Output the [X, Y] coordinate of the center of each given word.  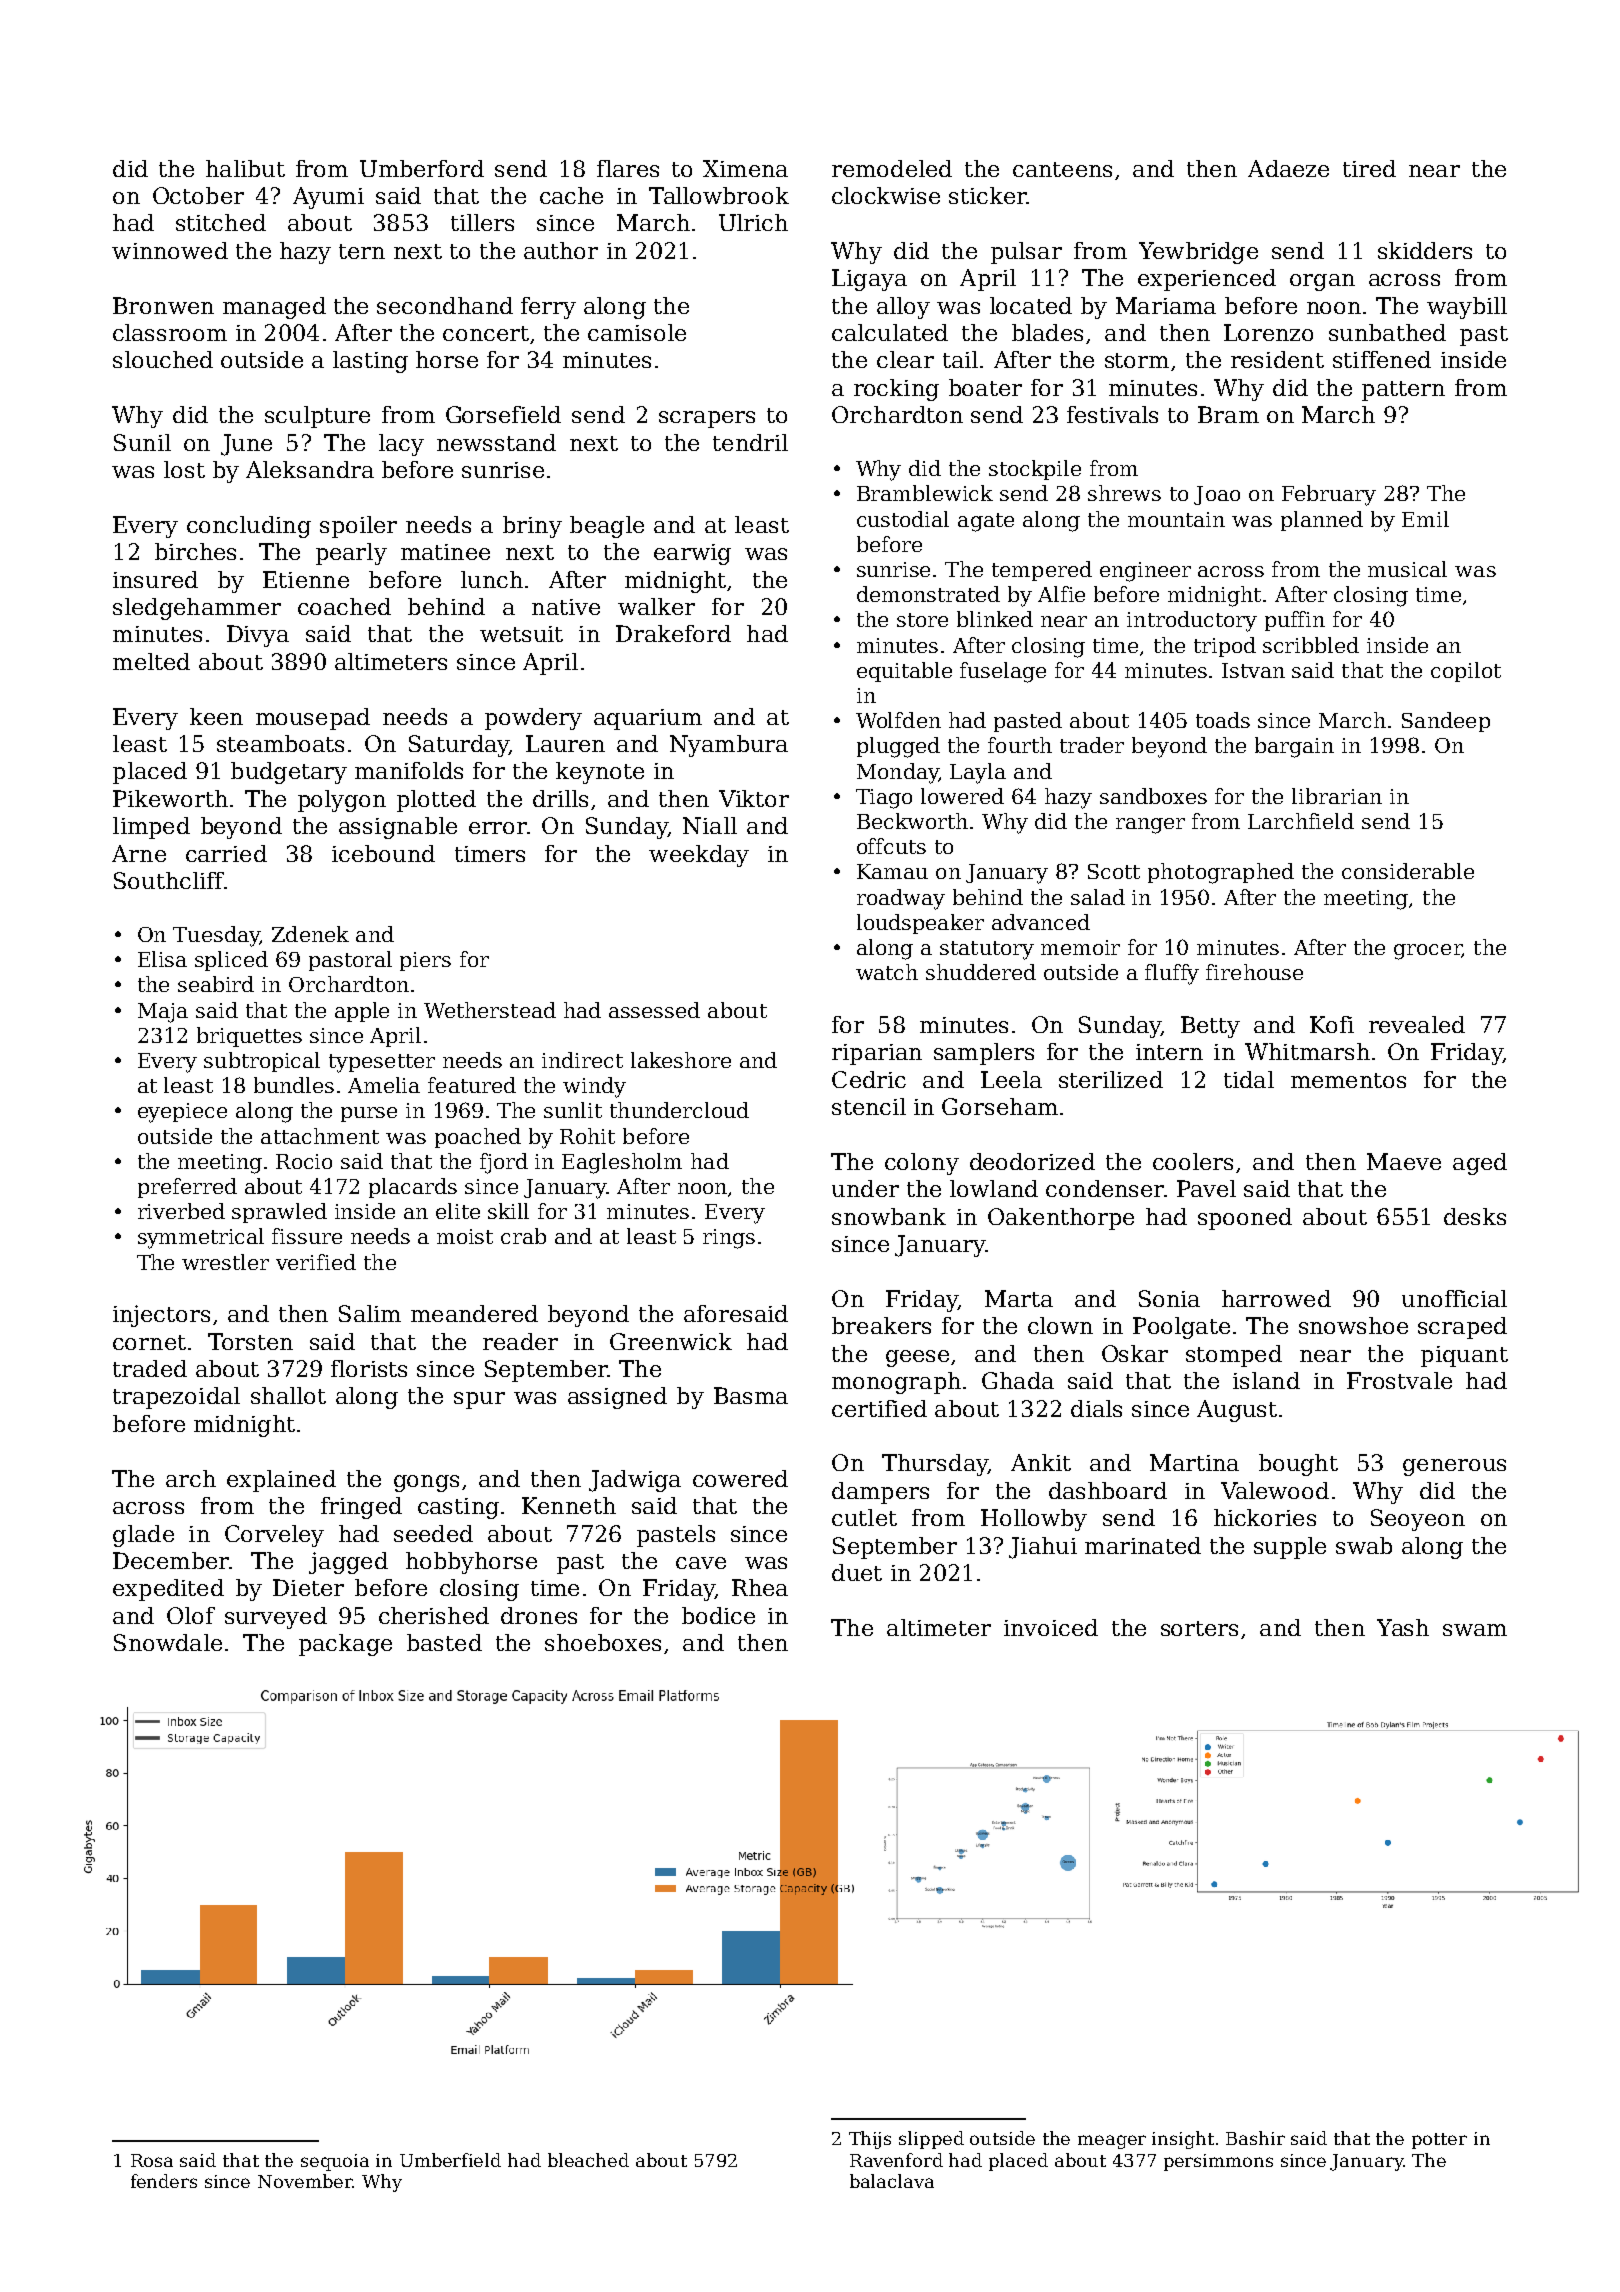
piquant [1464, 1356]
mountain [1176, 519]
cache [571, 195]
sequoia [335, 2162]
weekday [699, 856]
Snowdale [168, 1642]
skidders [1425, 250]
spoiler [358, 527]
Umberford [422, 168]
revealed [1417, 1024]
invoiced [1051, 1627]
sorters [1199, 1628]
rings [729, 1239]
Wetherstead [490, 1010]
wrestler [225, 1262]
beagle [607, 527]
